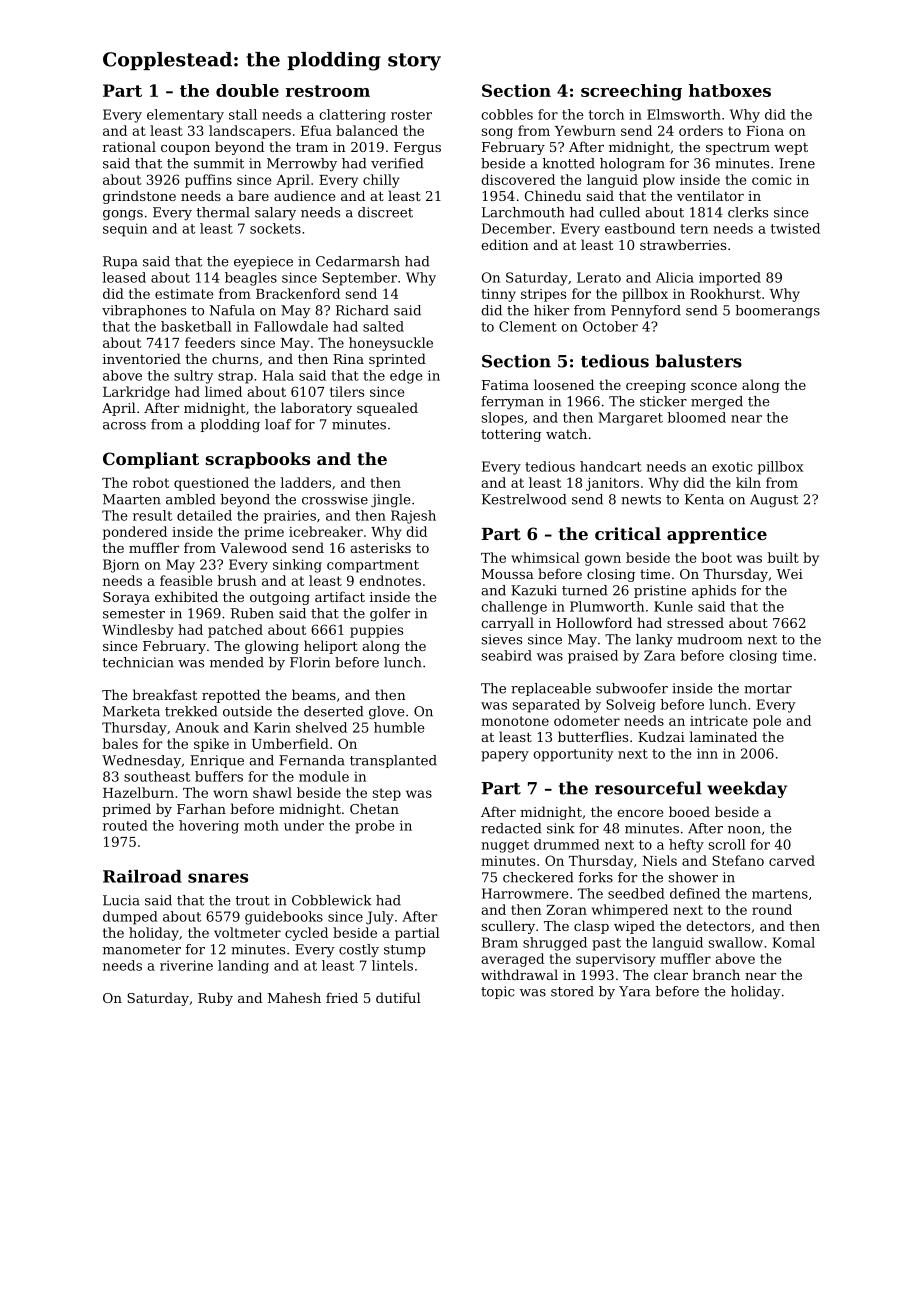 The image size is (924, 1308). I want to click on hovering, so click(209, 827).
